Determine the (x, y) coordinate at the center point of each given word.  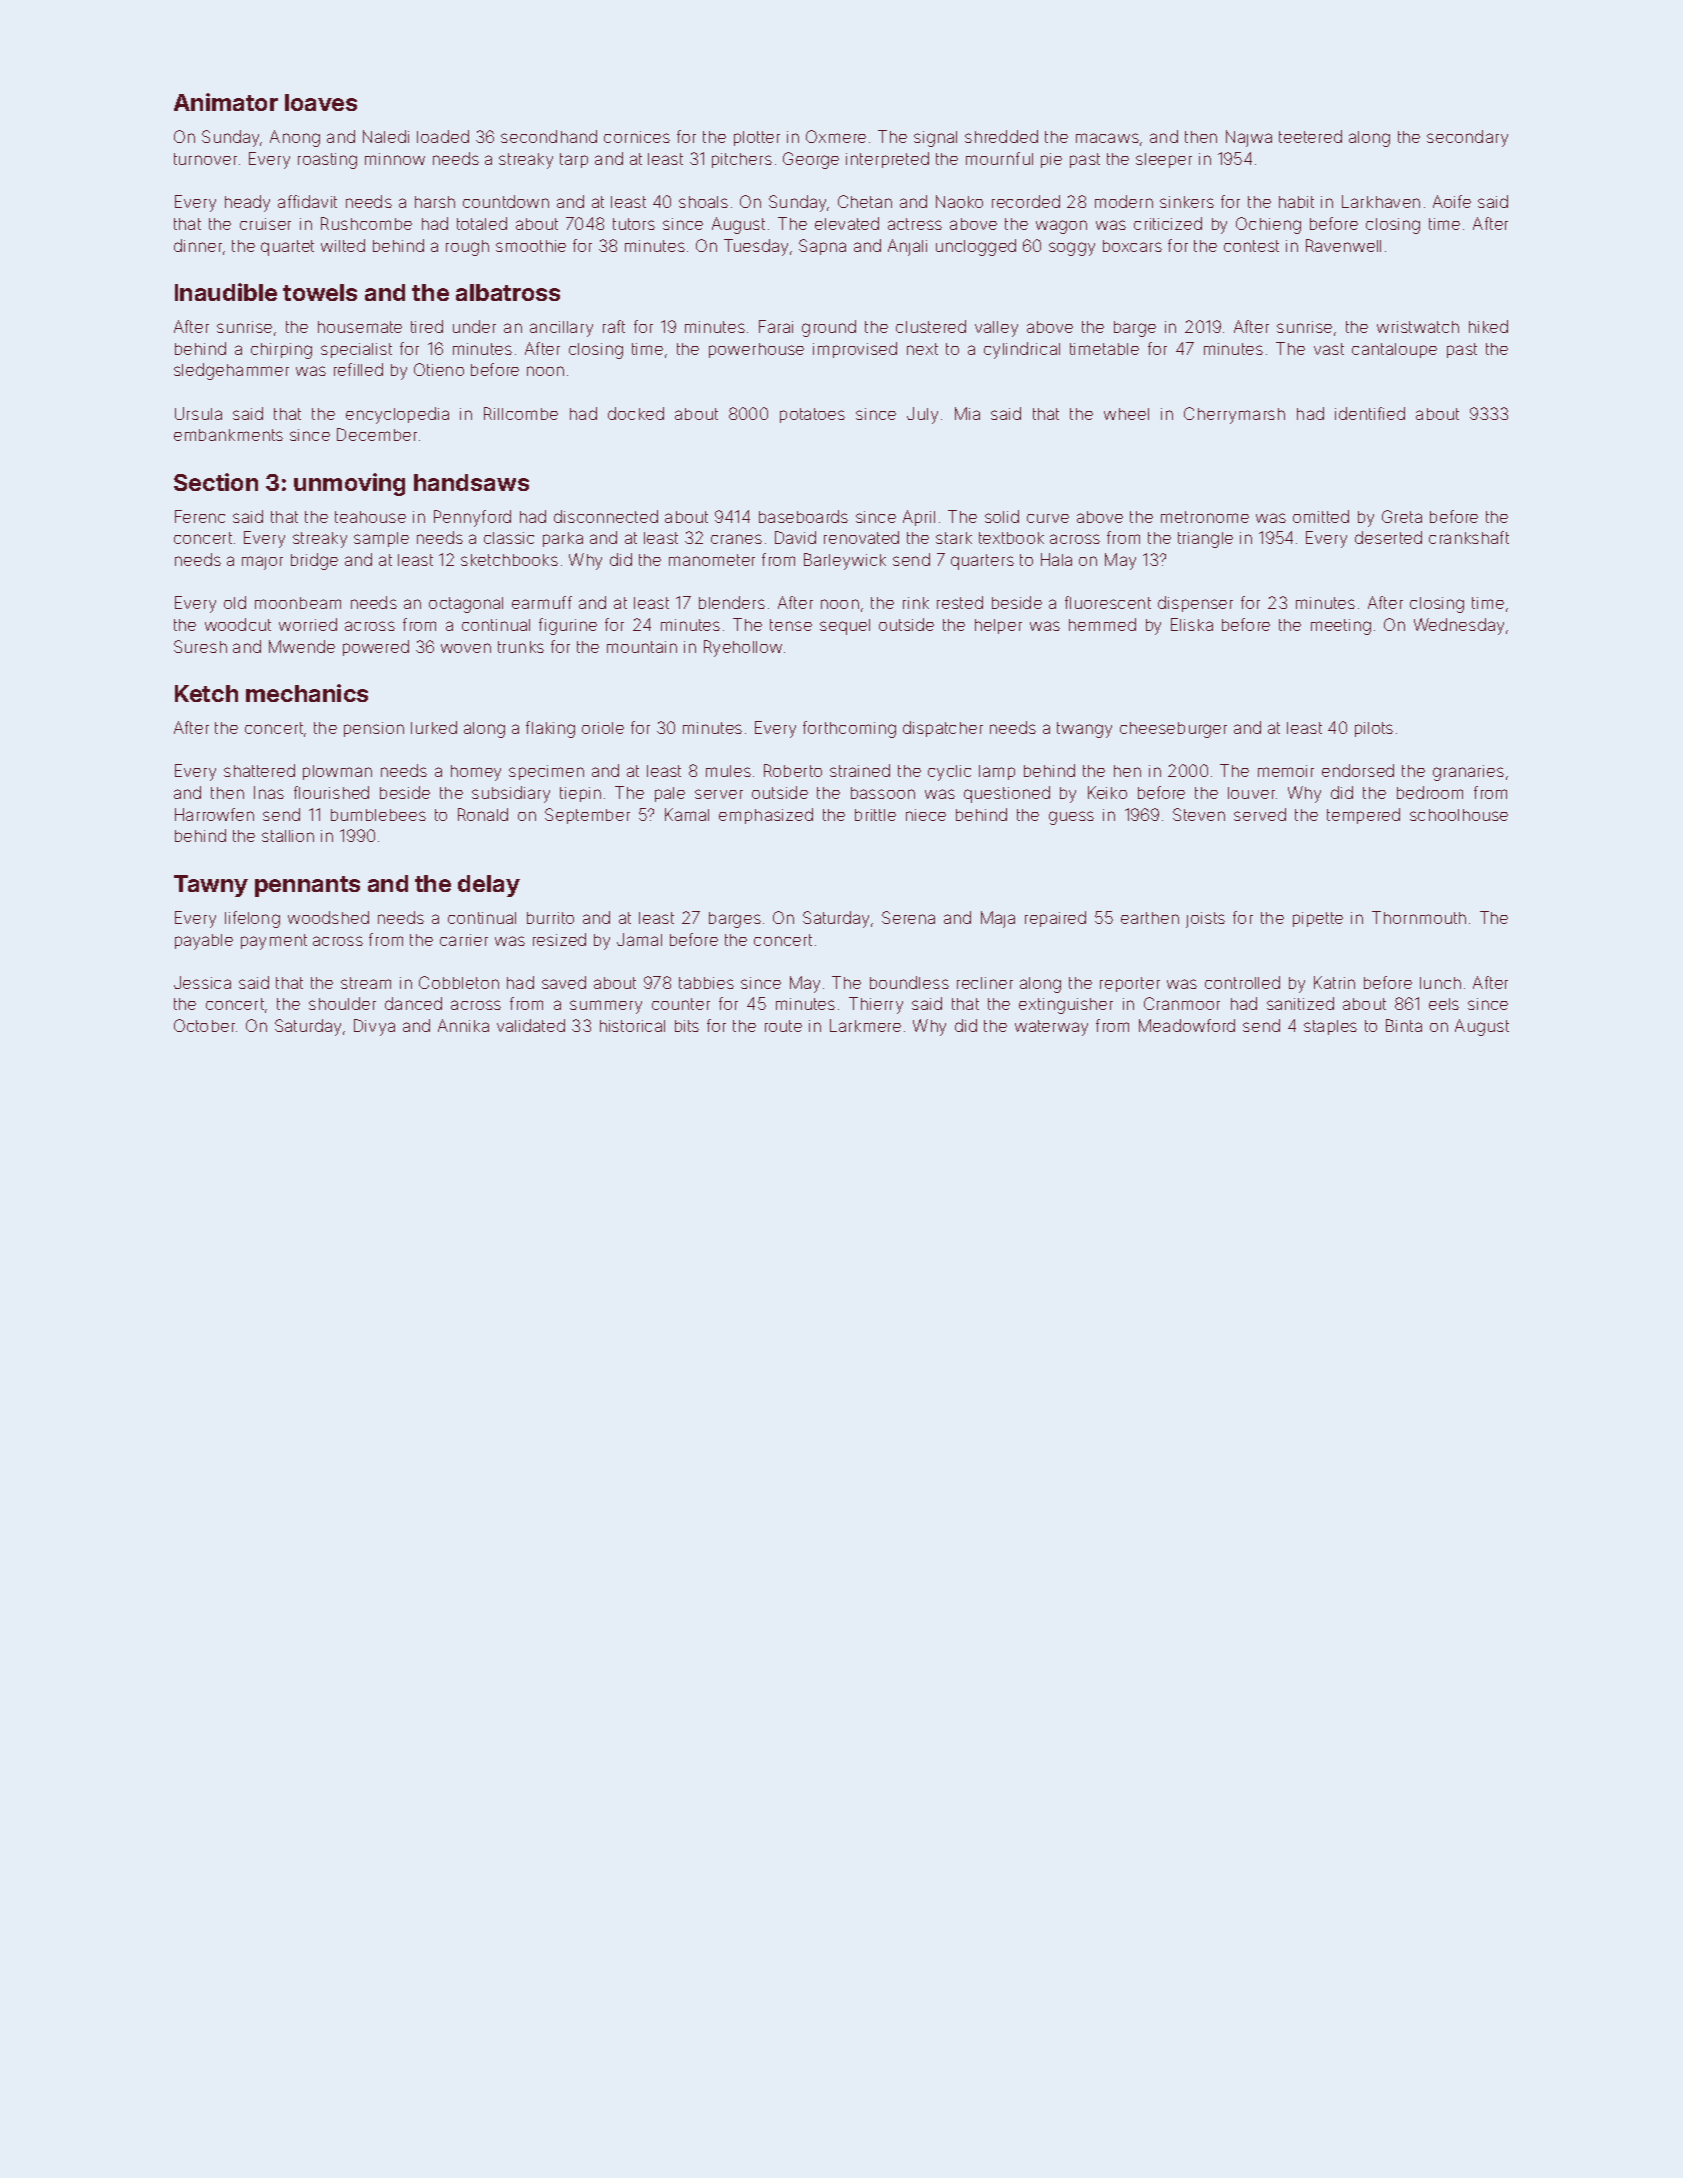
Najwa (1249, 138)
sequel (845, 627)
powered (376, 648)
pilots (1374, 729)
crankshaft (1469, 537)
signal (935, 139)
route (783, 1026)
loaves (321, 102)
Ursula (198, 413)
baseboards (803, 516)
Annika (463, 1025)
